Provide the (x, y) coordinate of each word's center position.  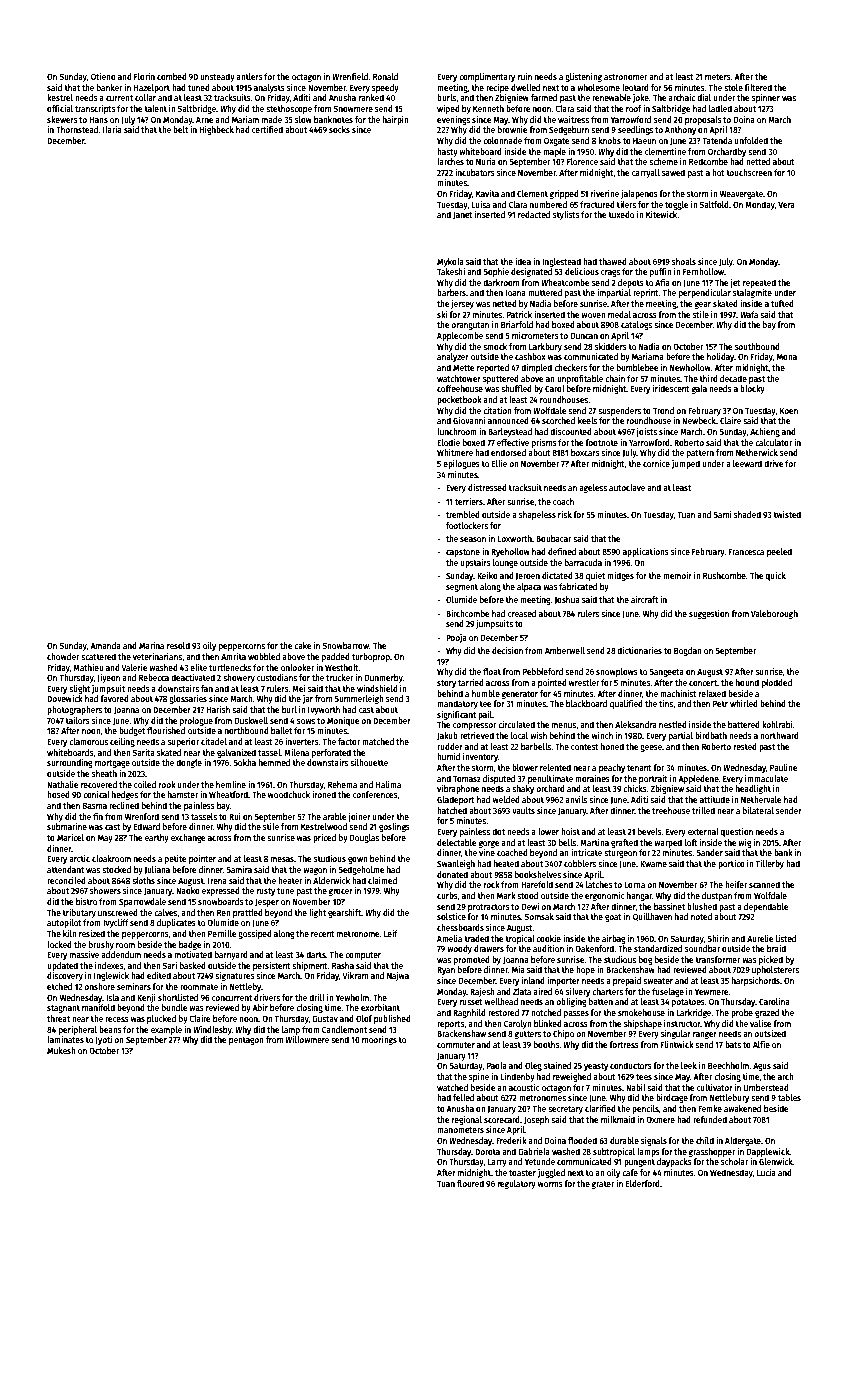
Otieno (103, 76)
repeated (759, 283)
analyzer (453, 357)
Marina (151, 645)
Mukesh (61, 1050)
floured (470, 1183)
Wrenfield (350, 76)
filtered (758, 87)
